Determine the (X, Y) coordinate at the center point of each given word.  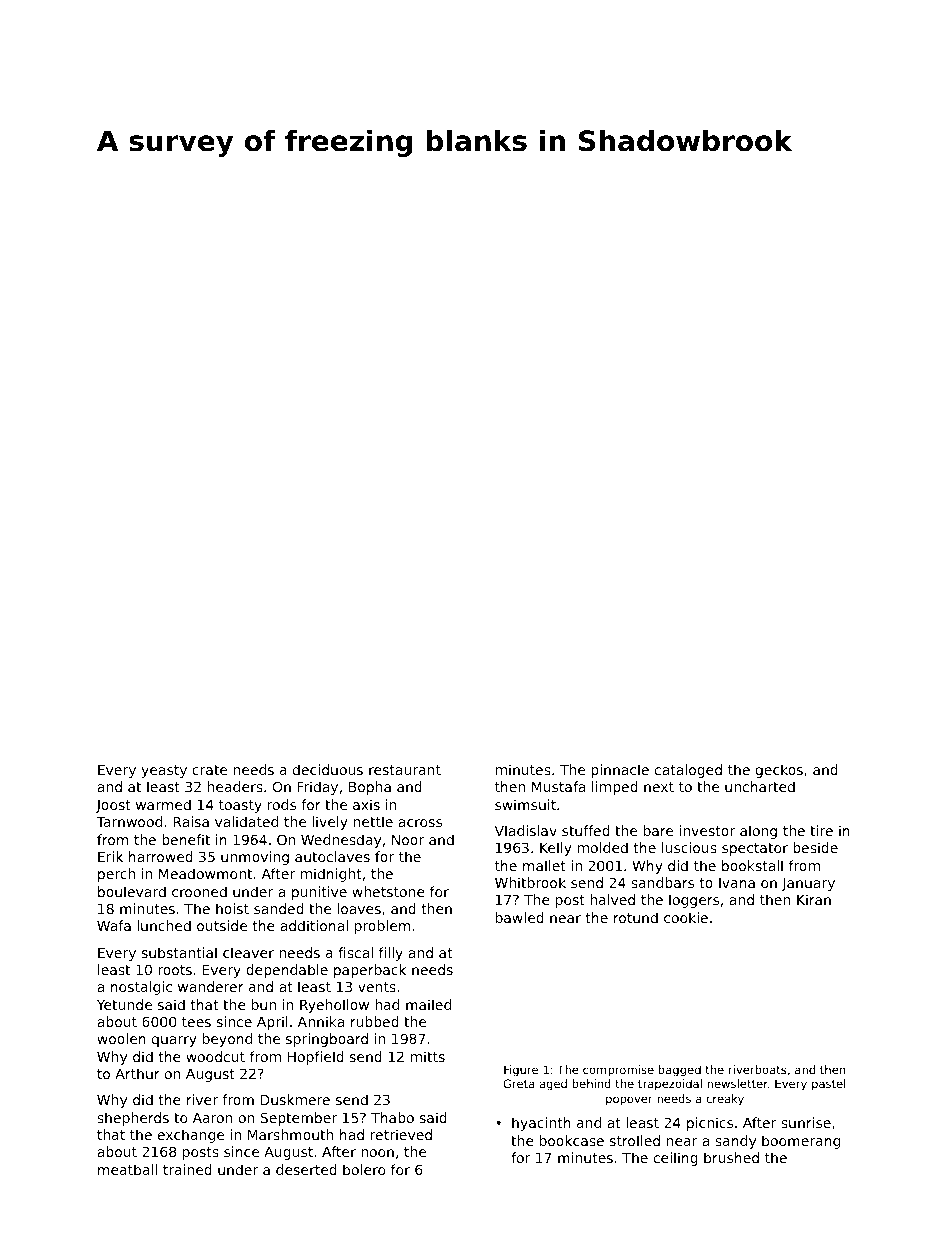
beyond (227, 1040)
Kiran (814, 899)
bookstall (752, 865)
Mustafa (558, 786)
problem (382, 927)
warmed (163, 804)
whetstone (388, 891)
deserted (306, 1169)
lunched (164, 925)
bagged (680, 1071)
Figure (521, 1071)
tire (821, 830)
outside (222, 925)
